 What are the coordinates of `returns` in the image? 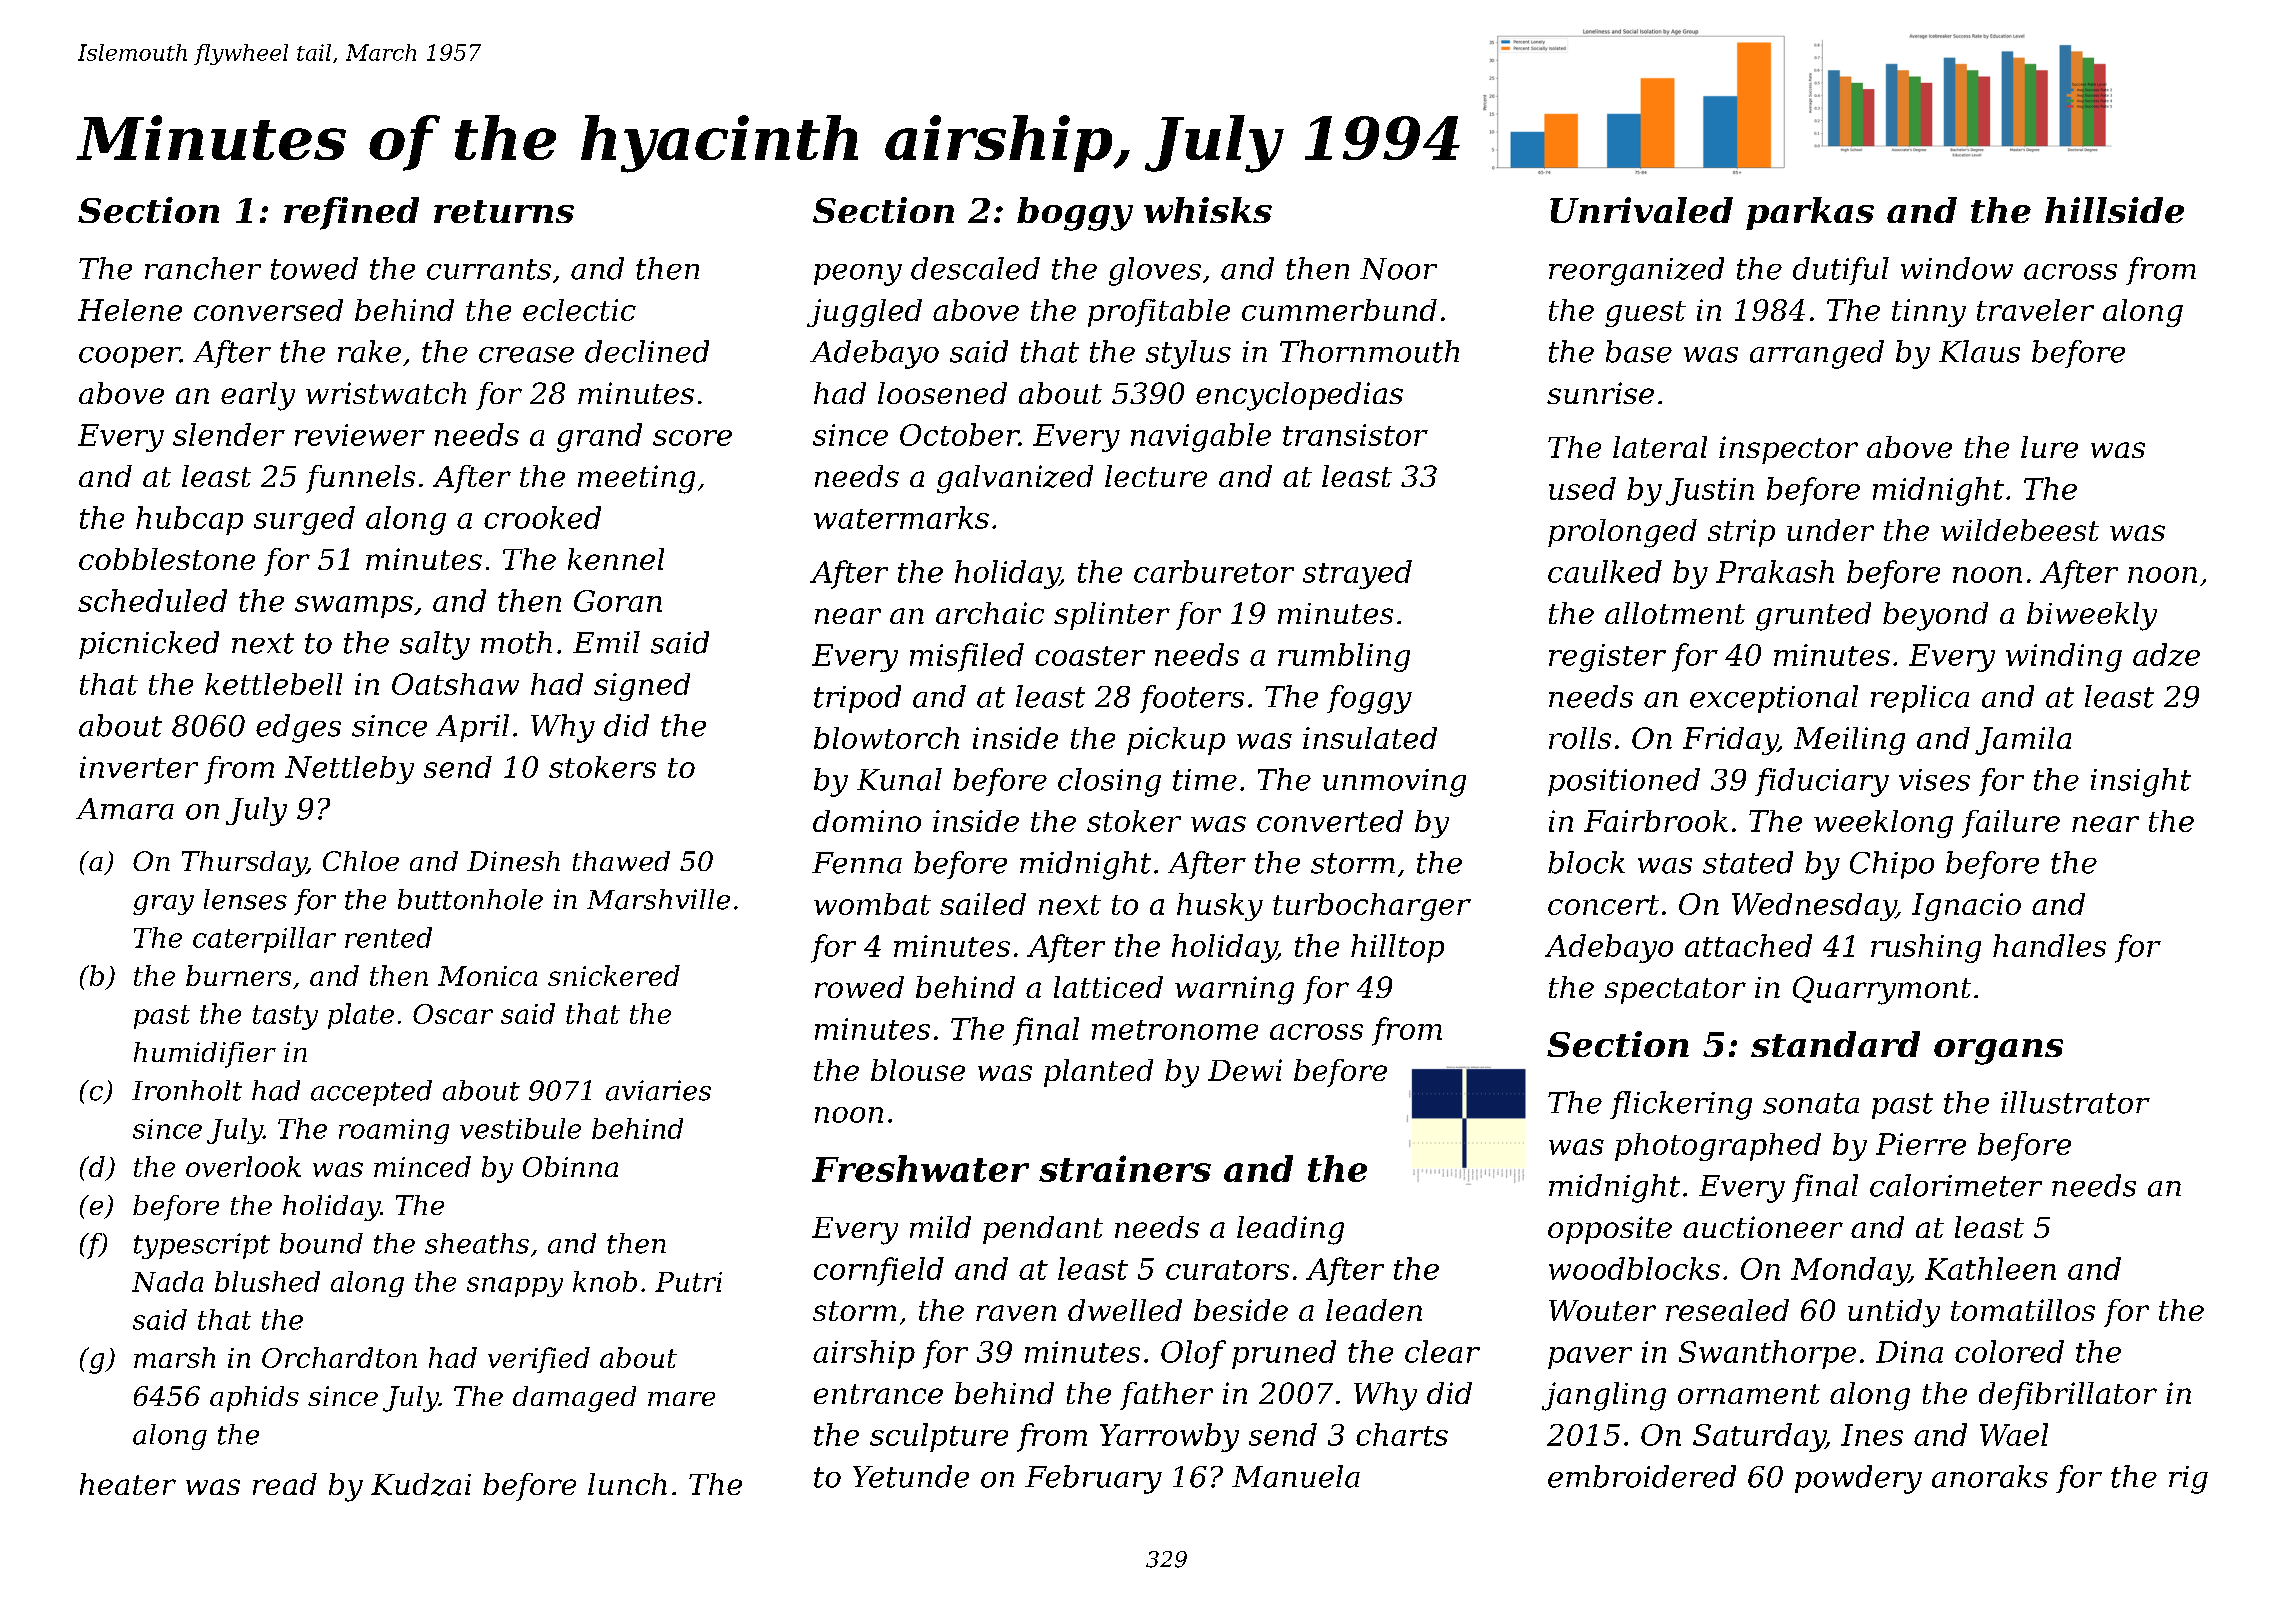 It's located at (504, 211).
